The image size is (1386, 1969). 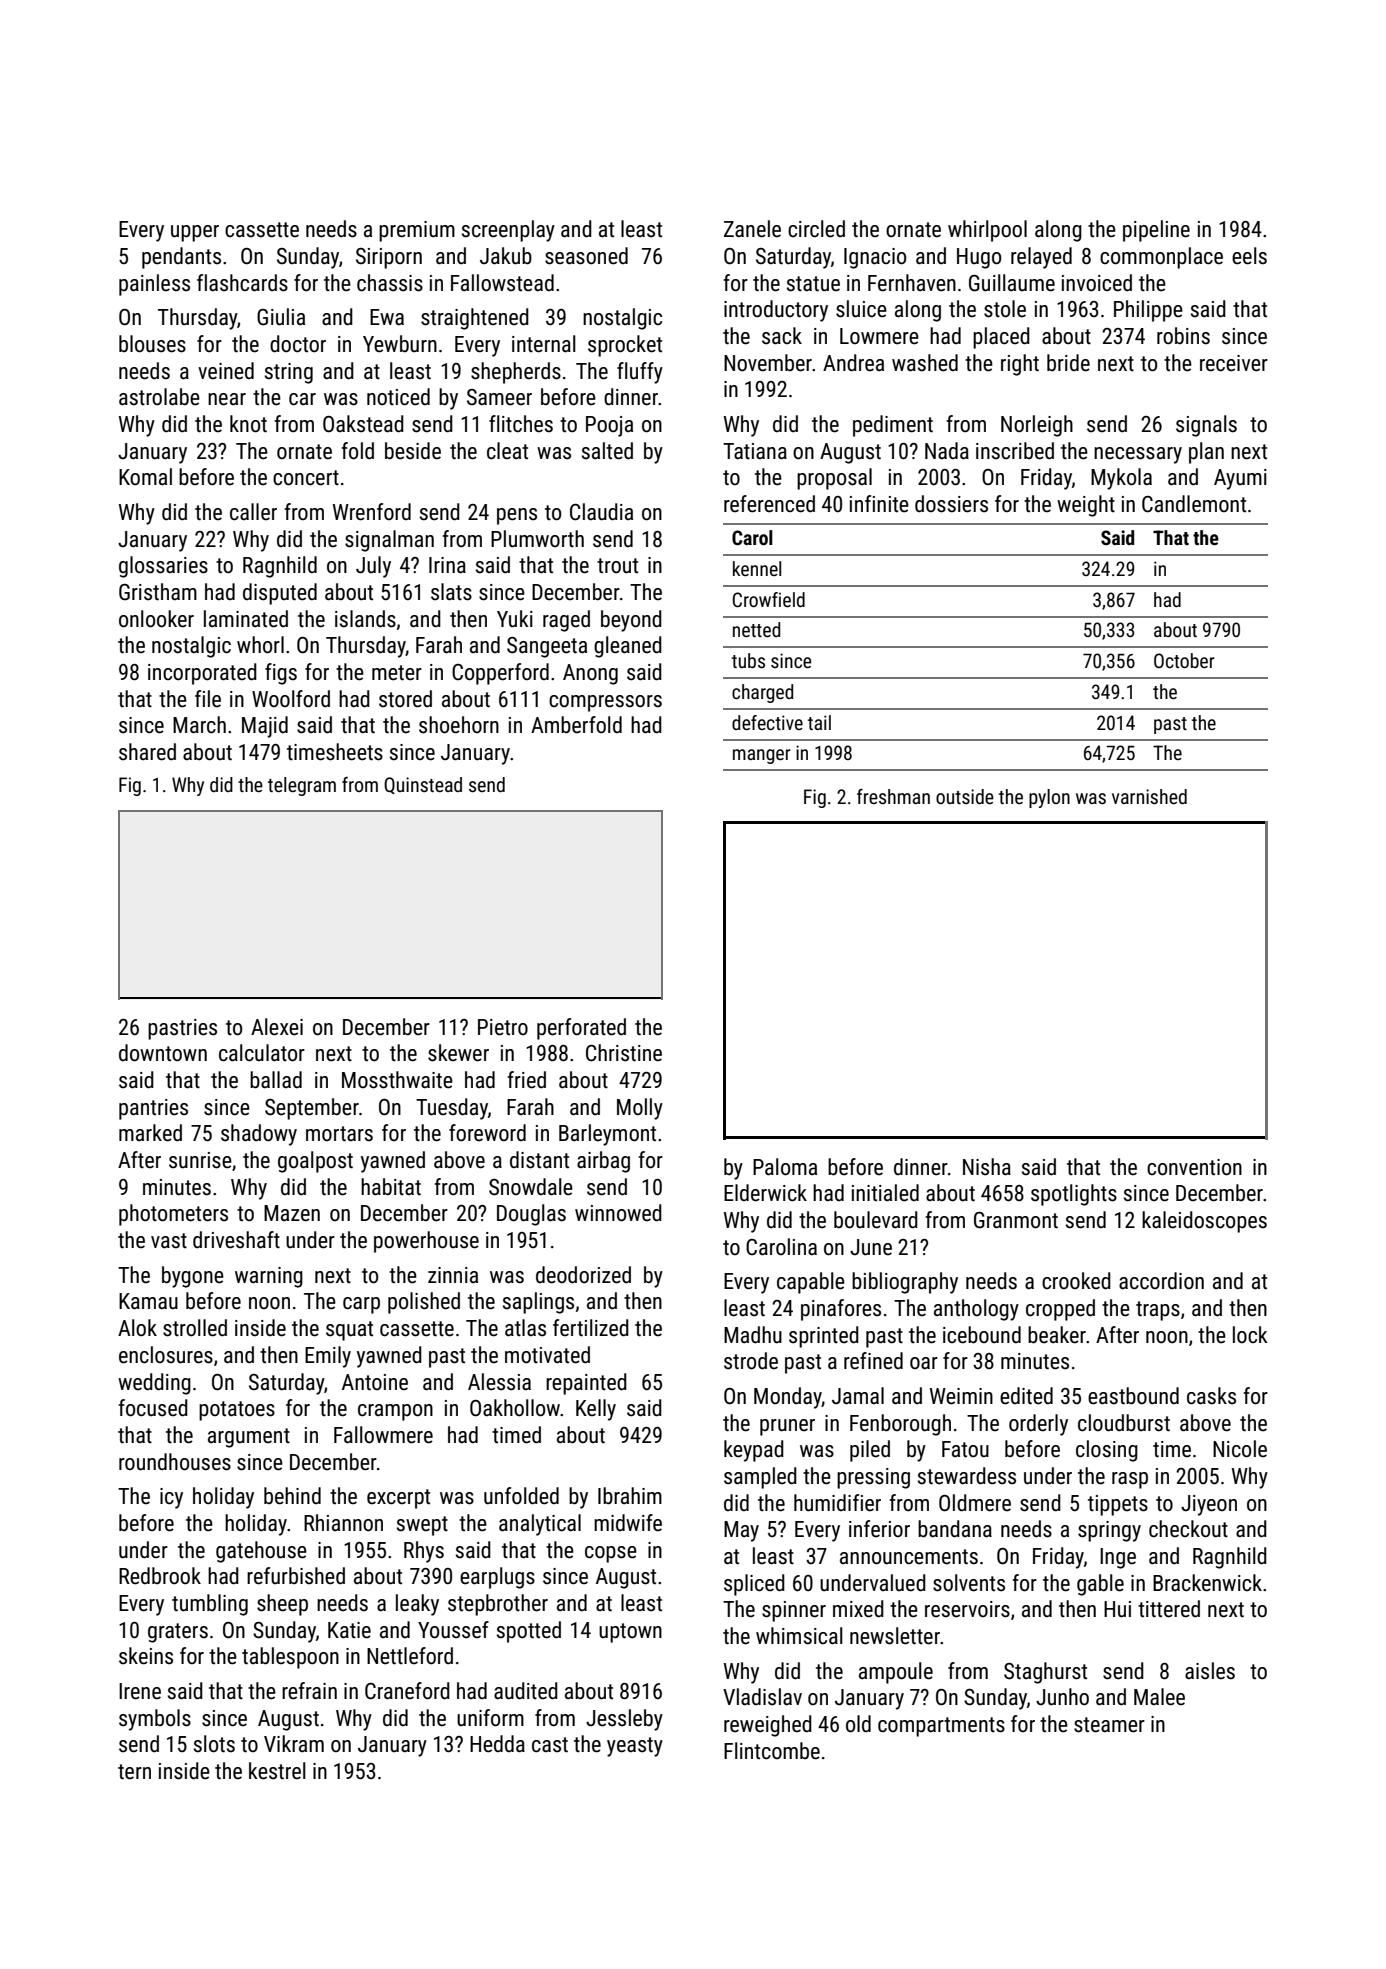 What do you see at coordinates (757, 568) in the image?
I see `kennel` at bounding box center [757, 568].
